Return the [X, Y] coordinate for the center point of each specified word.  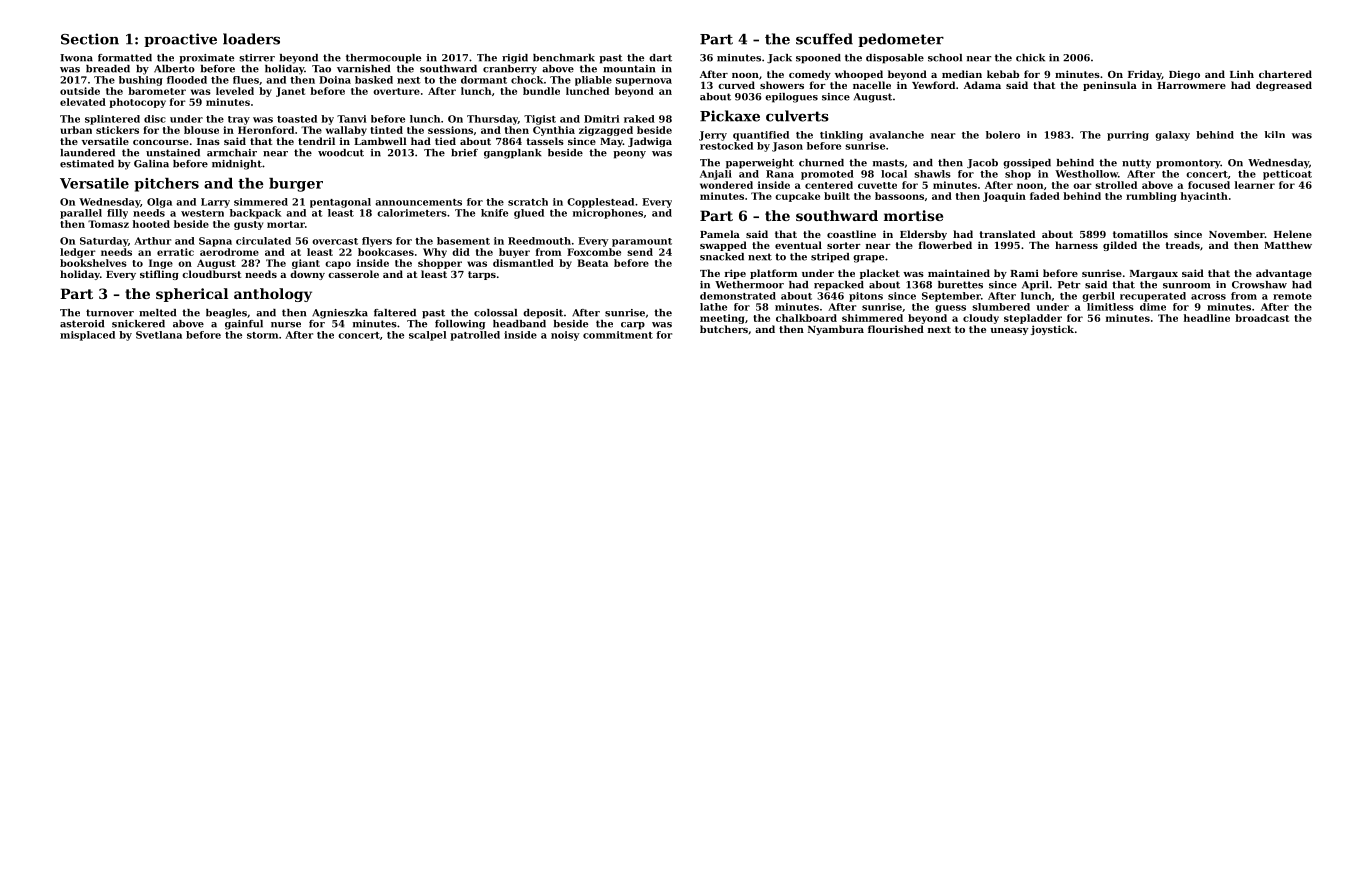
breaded [108, 69]
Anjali [716, 175]
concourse [161, 142]
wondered [726, 185]
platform [773, 274]
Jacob [982, 163]
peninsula [1110, 86]
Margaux [1154, 274]
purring [1128, 136]
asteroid [82, 324]
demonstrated [738, 296]
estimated [87, 164]
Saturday [104, 242]
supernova [644, 82]
